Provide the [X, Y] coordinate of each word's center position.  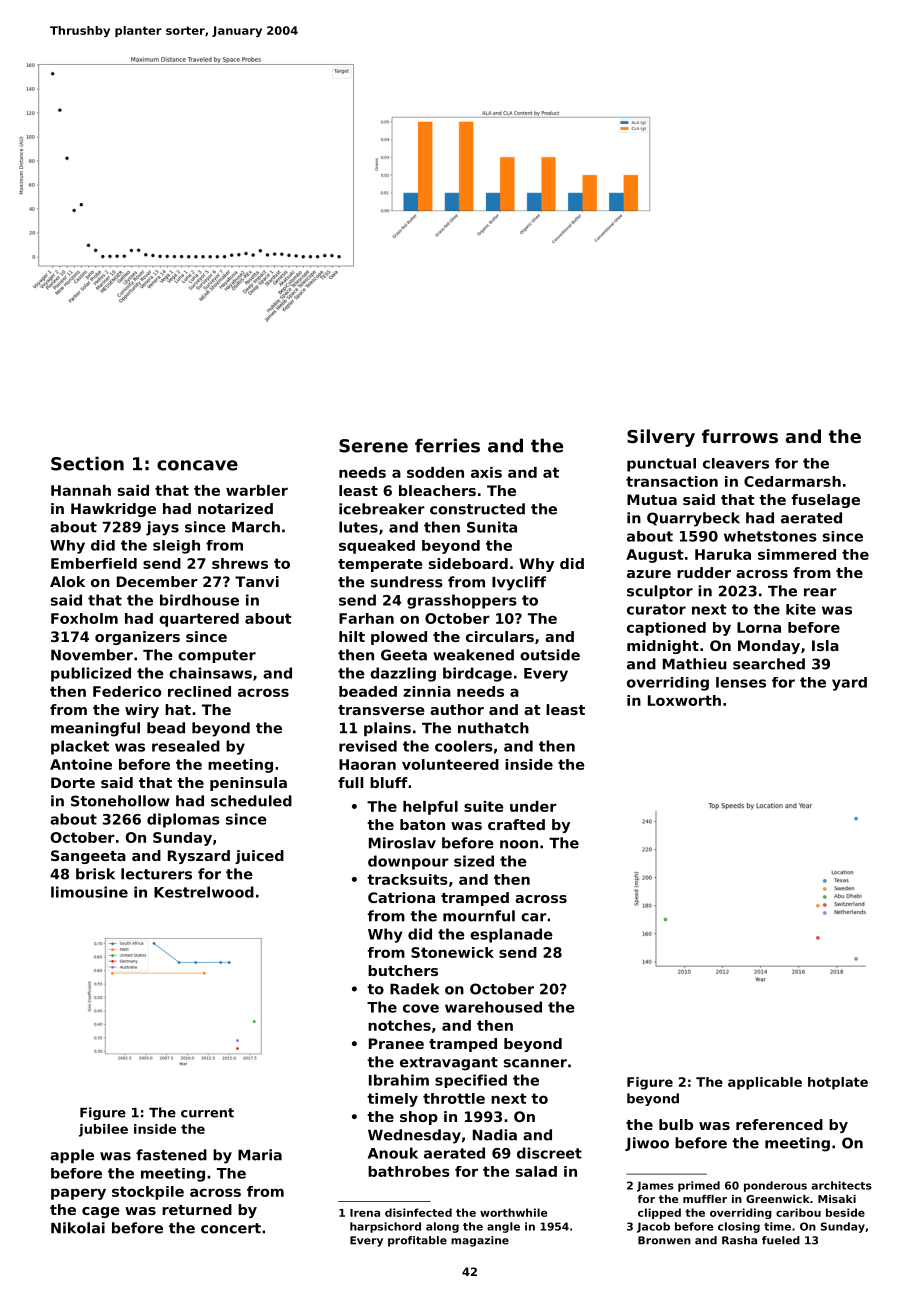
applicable [765, 1083]
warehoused [493, 1007]
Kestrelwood [204, 892]
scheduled [251, 801]
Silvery [661, 438]
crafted [516, 824]
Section [87, 463]
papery [78, 1194]
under [533, 806]
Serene [373, 446]
